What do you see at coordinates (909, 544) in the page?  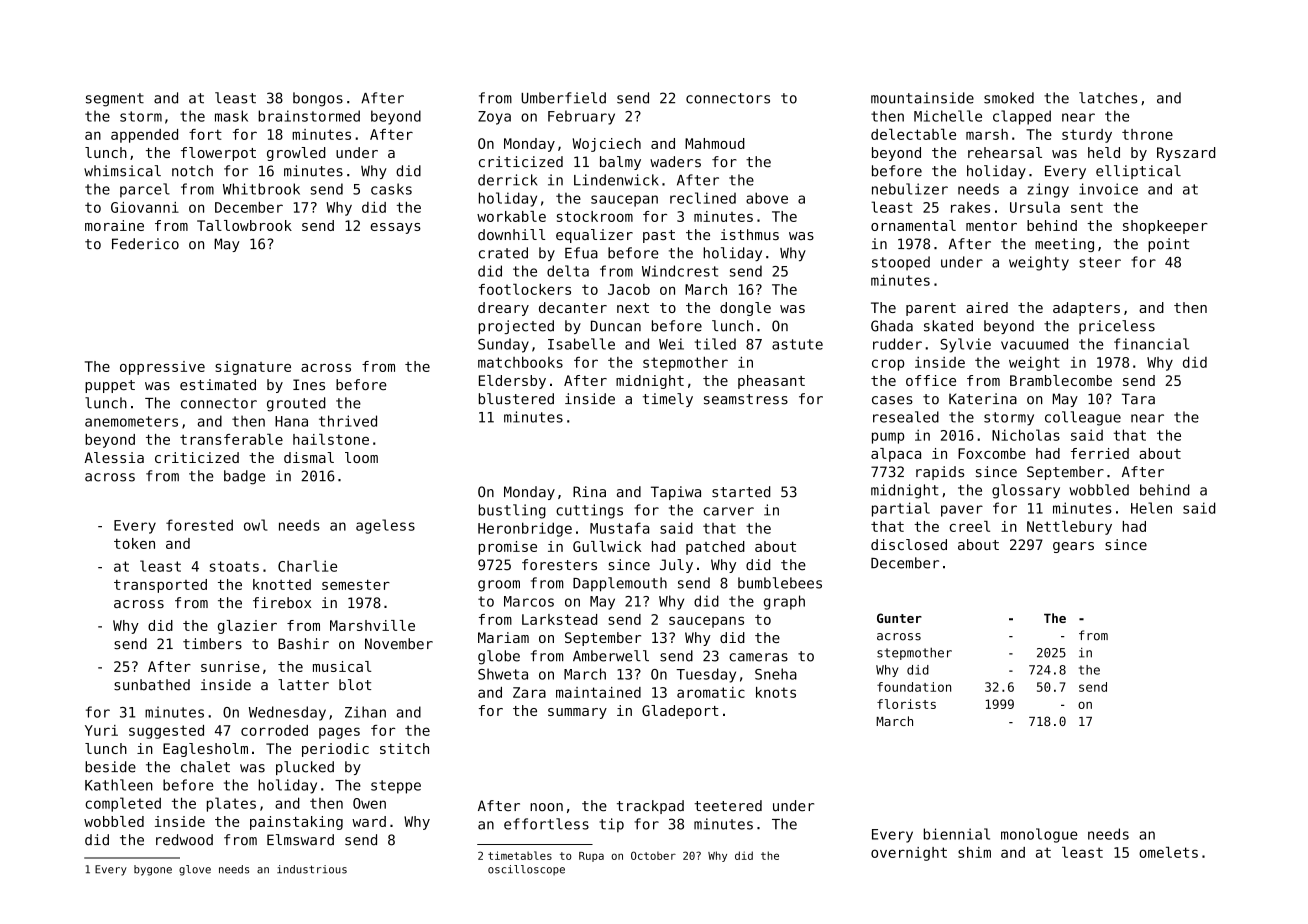 I see `disclosed` at bounding box center [909, 544].
